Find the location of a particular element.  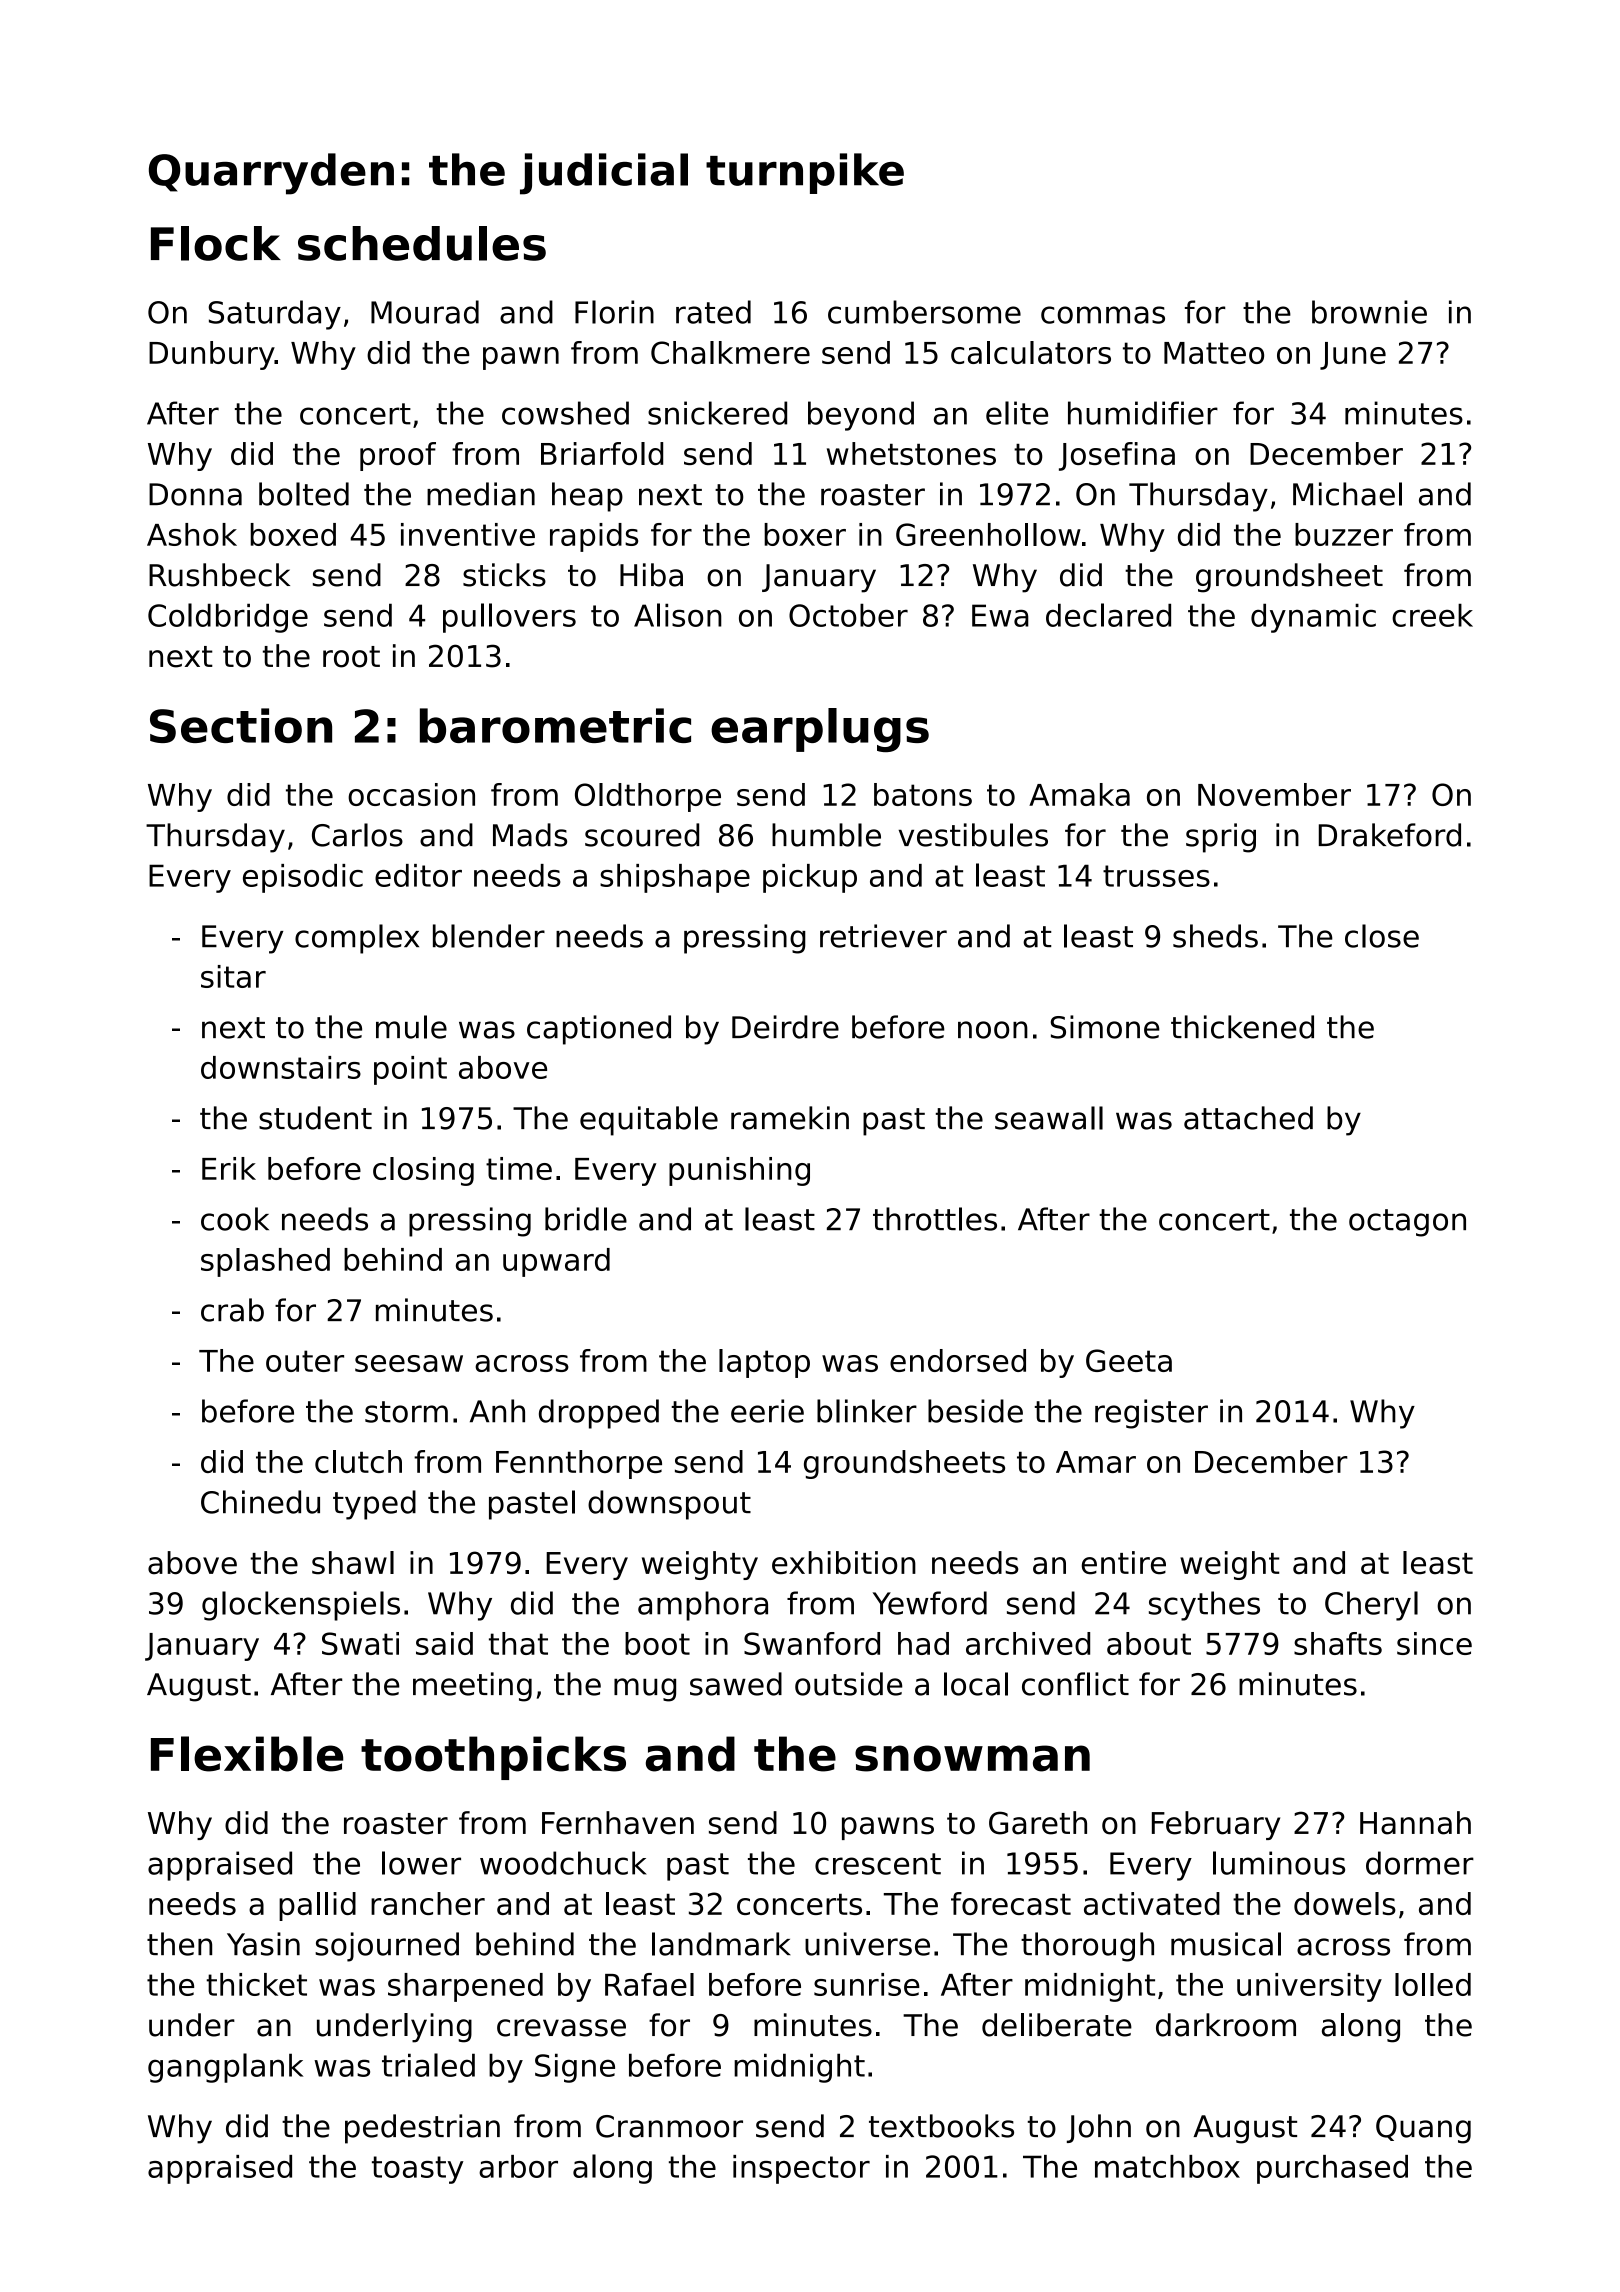

Greenhollow is located at coordinates (988, 534).
